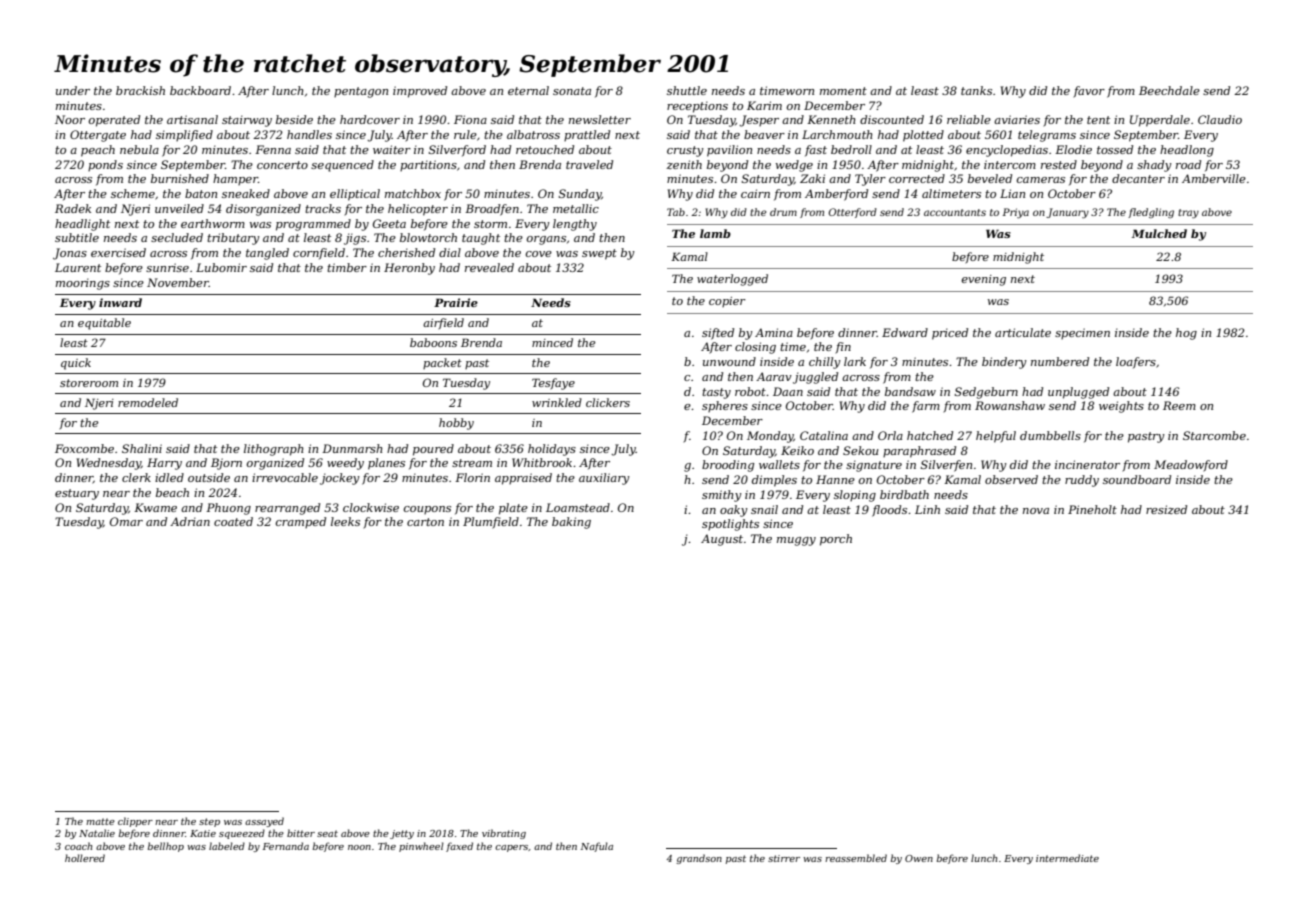 The image size is (1308, 924). I want to click on Geeta, so click(389, 223).
